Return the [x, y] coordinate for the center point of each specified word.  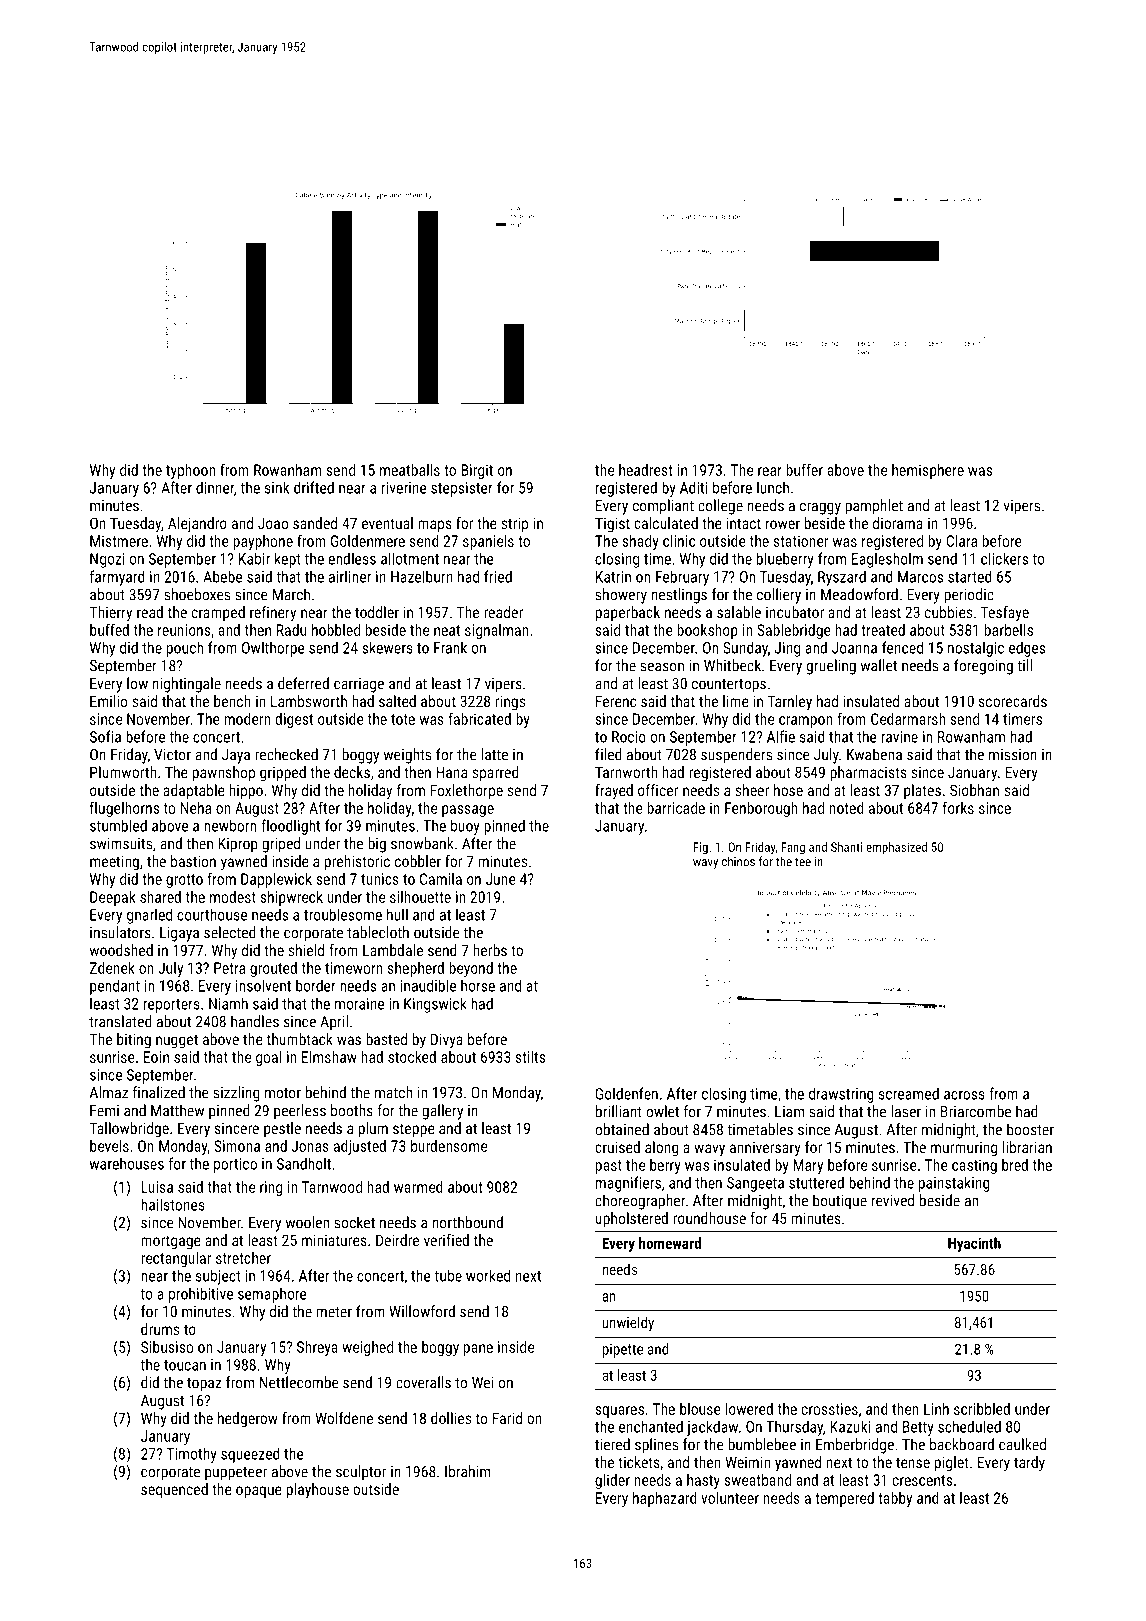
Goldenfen [626, 1093]
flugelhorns [124, 809]
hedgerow [248, 1420]
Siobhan [974, 790]
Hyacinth [974, 1244]
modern [248, 719]
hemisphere [928, 471]
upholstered [631, 1219]
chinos [738, 861]
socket [354, 1222]
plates [922, 791]
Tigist [612, 525]
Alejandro [197, 525]
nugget [177, 1041]
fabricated [479, 718]
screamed [909, 1093]
